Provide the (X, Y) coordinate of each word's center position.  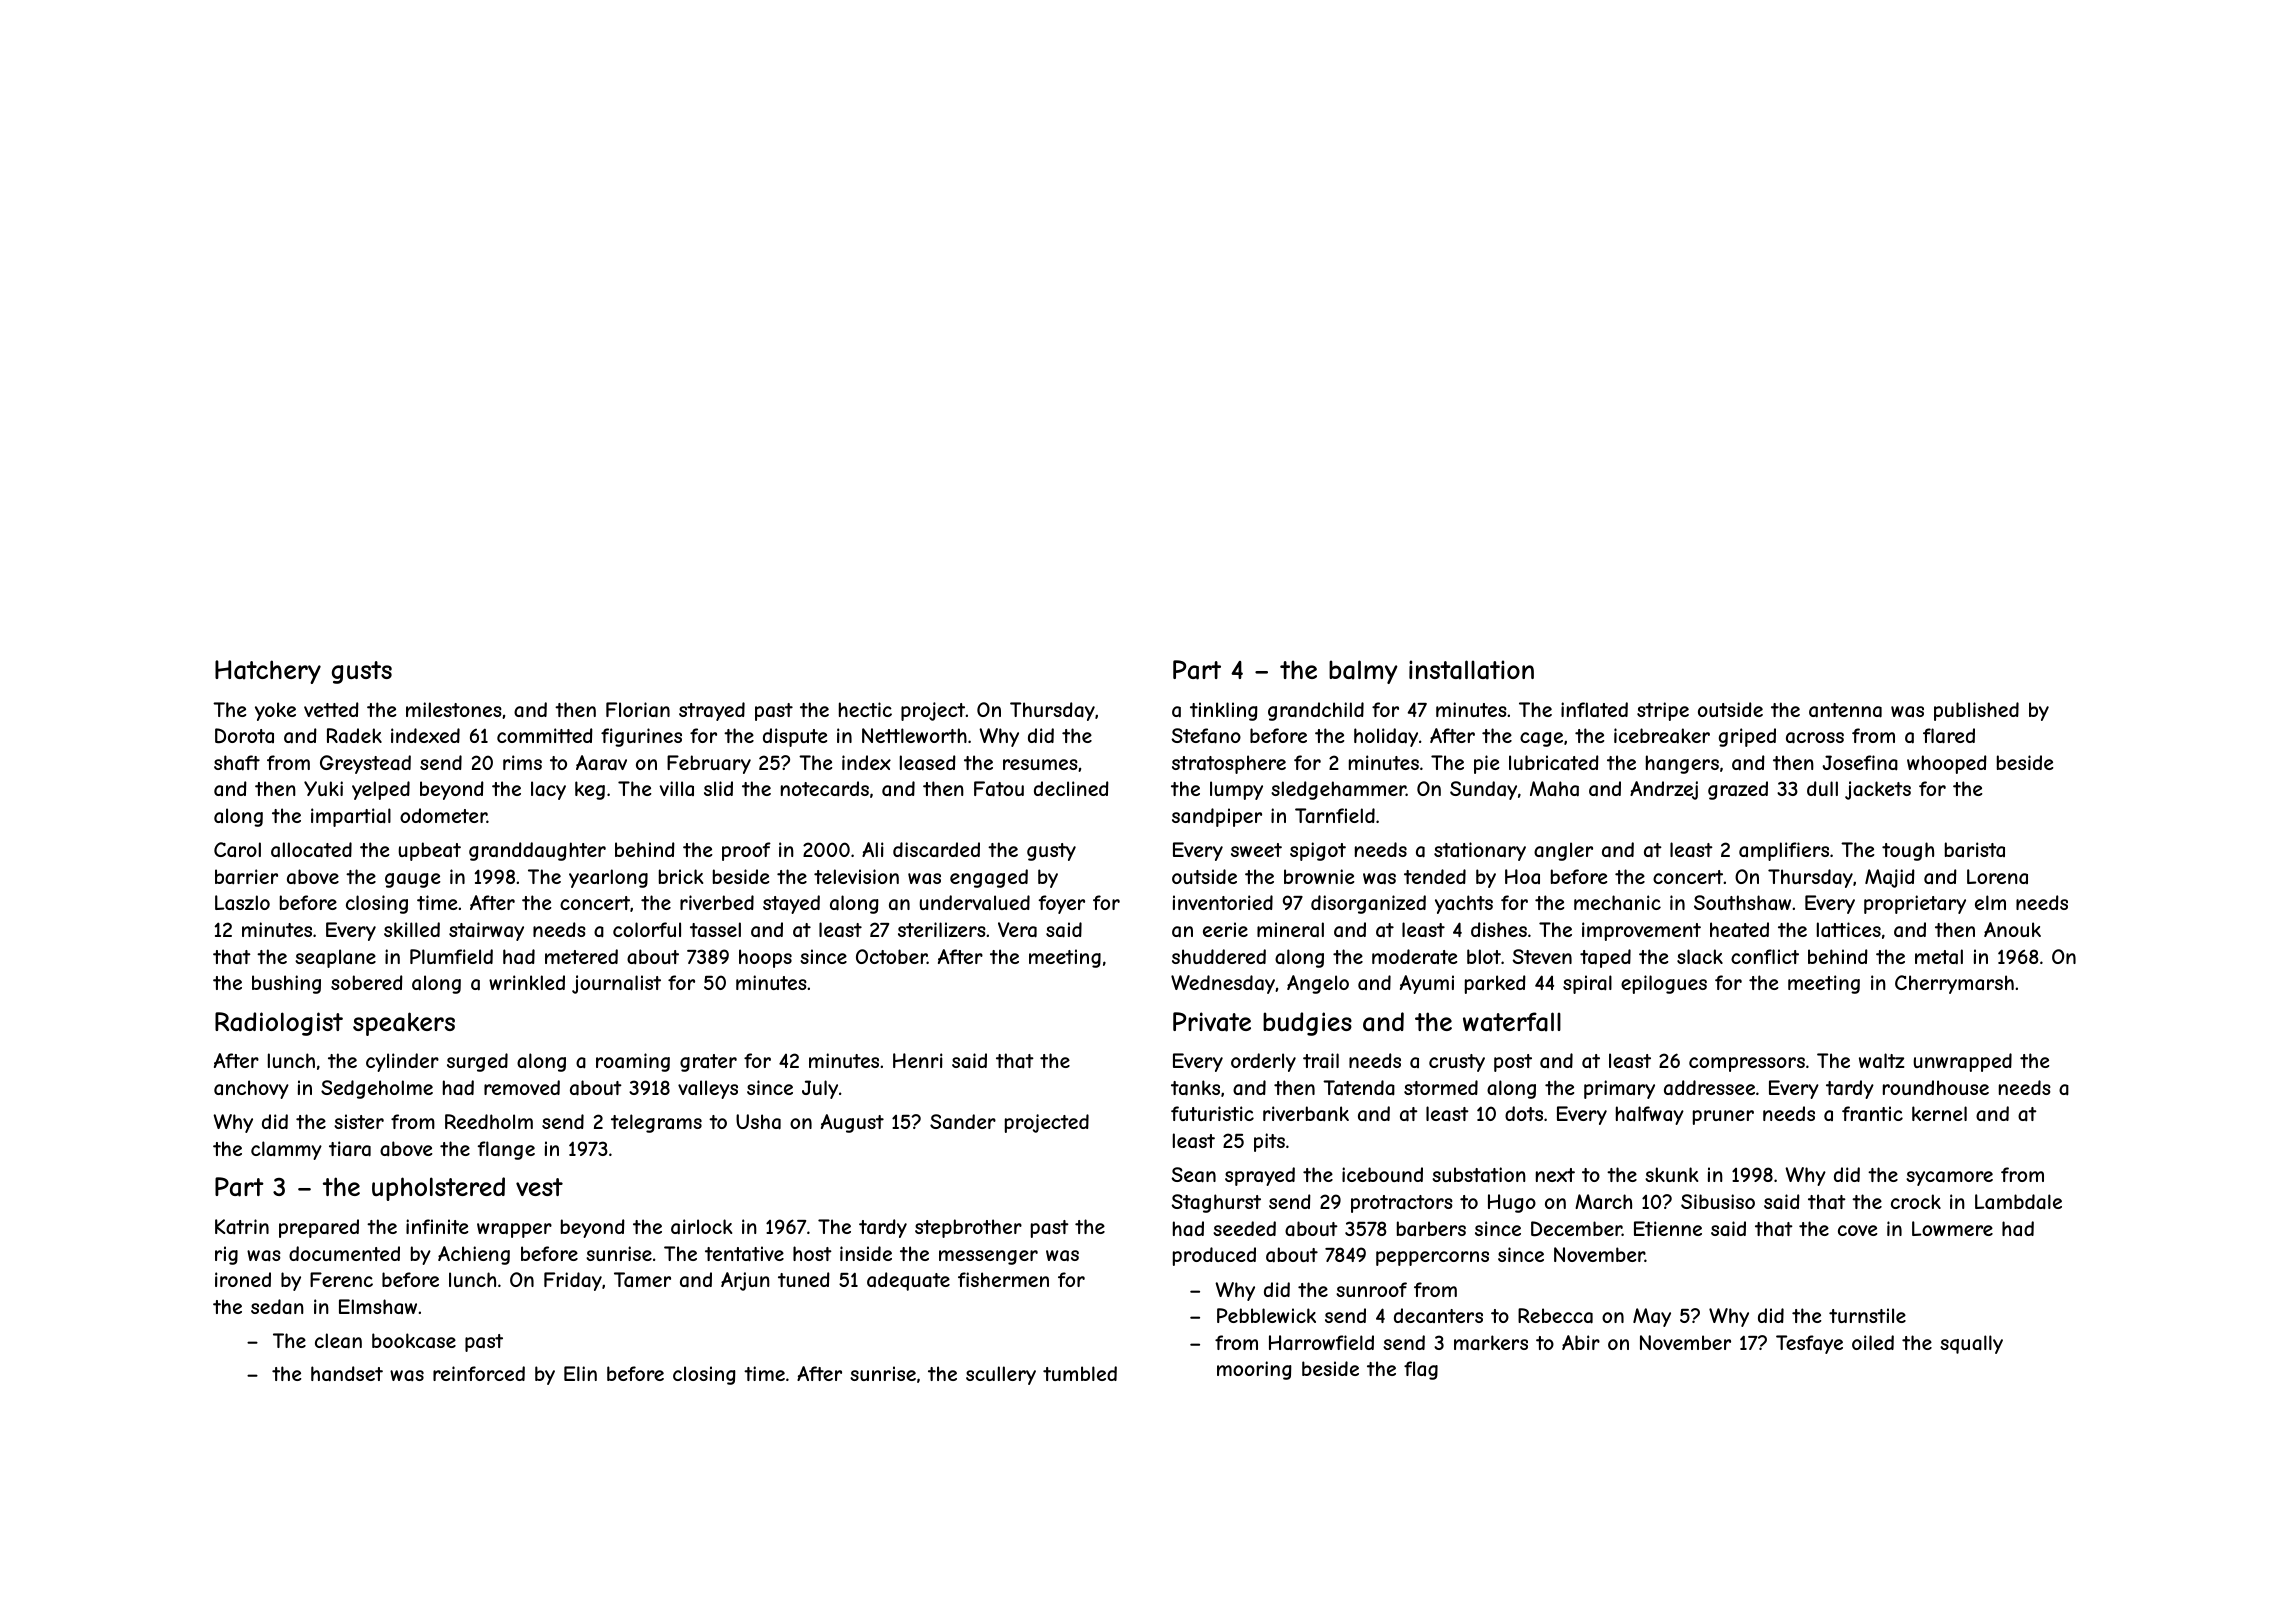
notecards (825, 789)
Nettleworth (914, 735)
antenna (1845, 710)
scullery (1001, 1375)
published (1976, 711)
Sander (963, 1122)
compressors (1747, 1064)
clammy (286, 1150)
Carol (237, 849)
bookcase (414, 1341)
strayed (712, 711)
